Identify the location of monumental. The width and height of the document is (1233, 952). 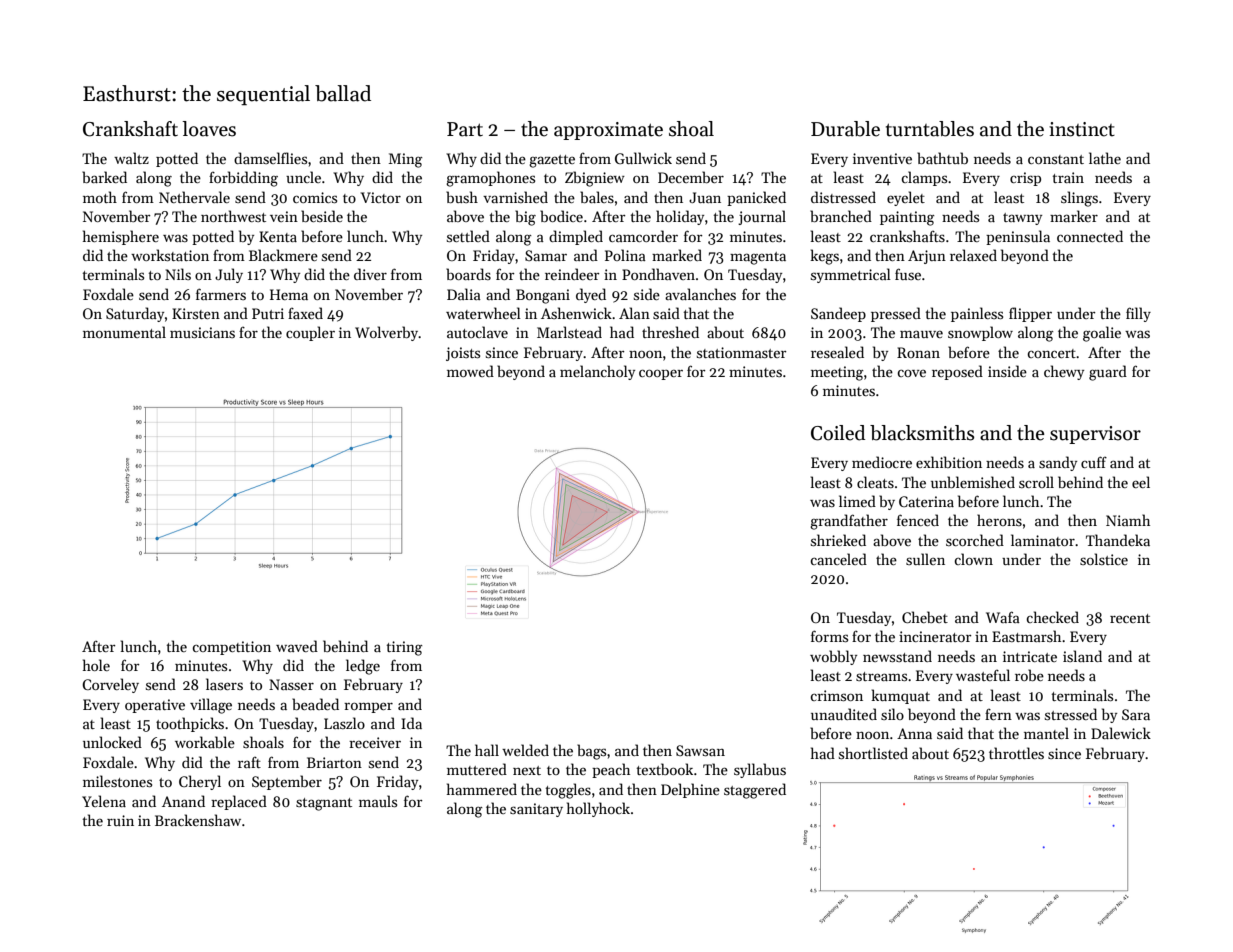
(124, 332).
